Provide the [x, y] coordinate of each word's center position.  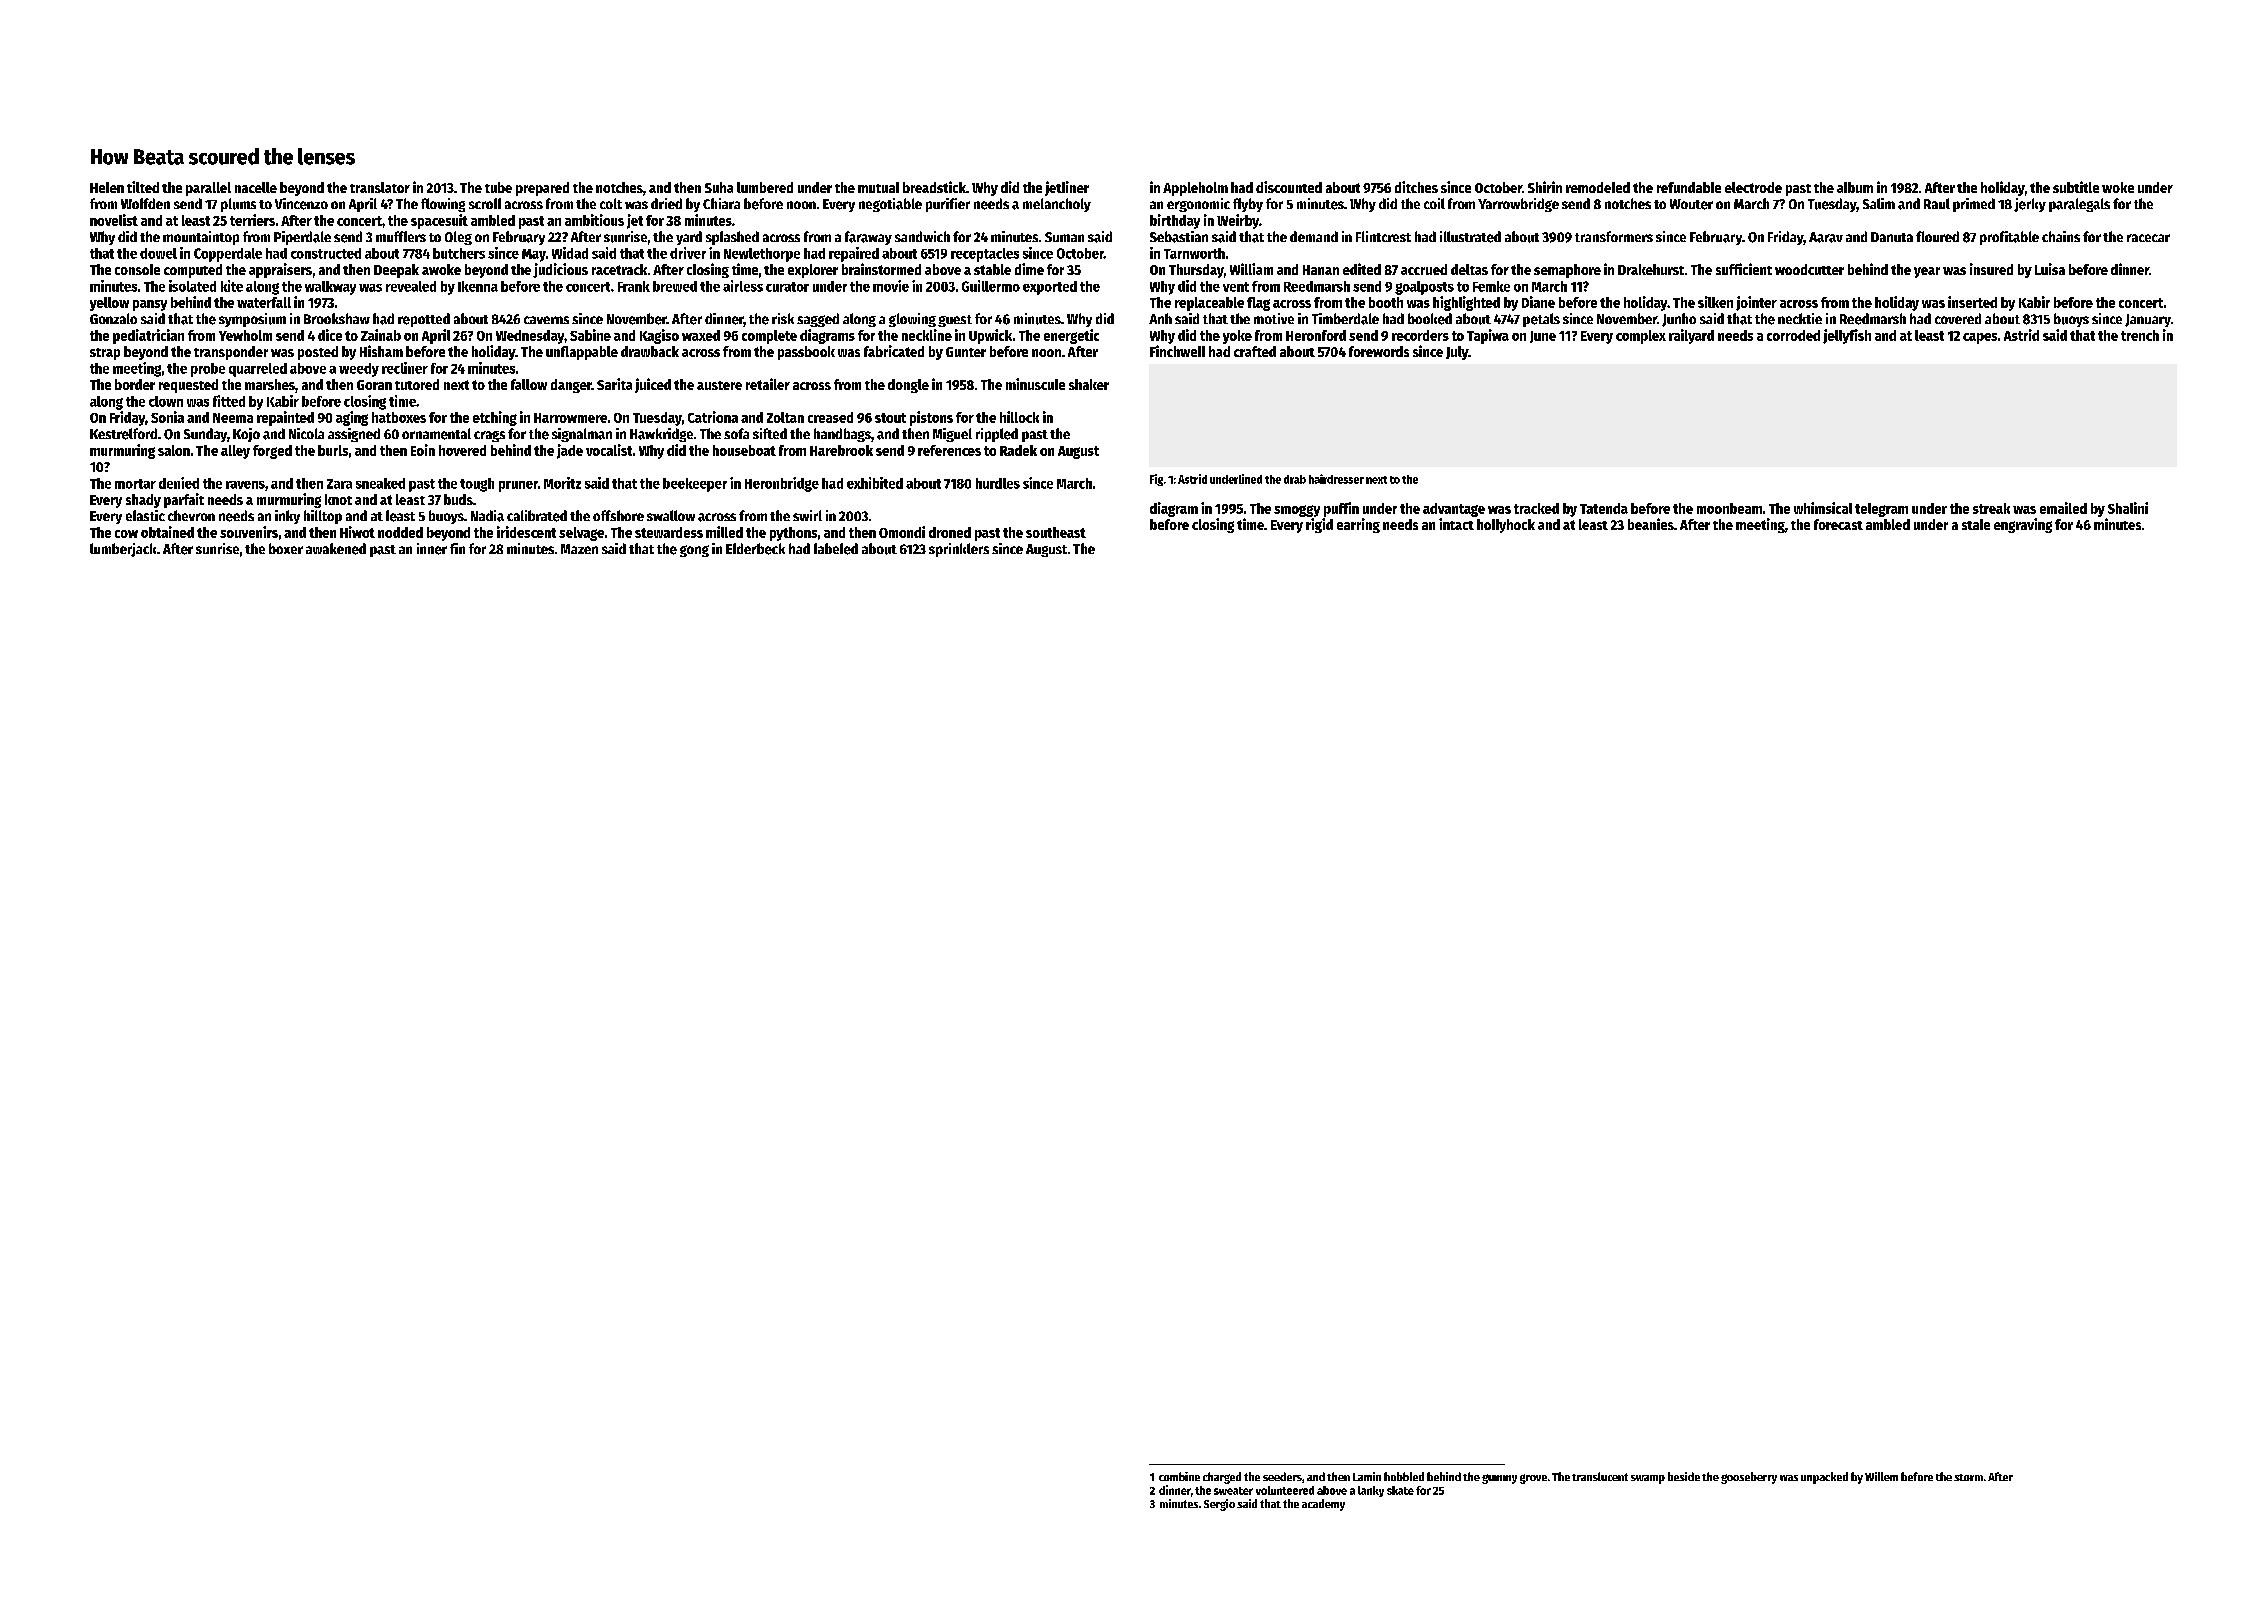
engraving [2023, 525]
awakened [336, 549]
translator [380, 187]
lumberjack [123, 550]
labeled [836, 549]
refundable [1689, 187]
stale [1976, 524]
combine [1179, 1476]
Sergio [1219, 1505]
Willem [1881, 1476]
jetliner [1067, 188]
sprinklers [959, 550]
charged [1222, 1478]
